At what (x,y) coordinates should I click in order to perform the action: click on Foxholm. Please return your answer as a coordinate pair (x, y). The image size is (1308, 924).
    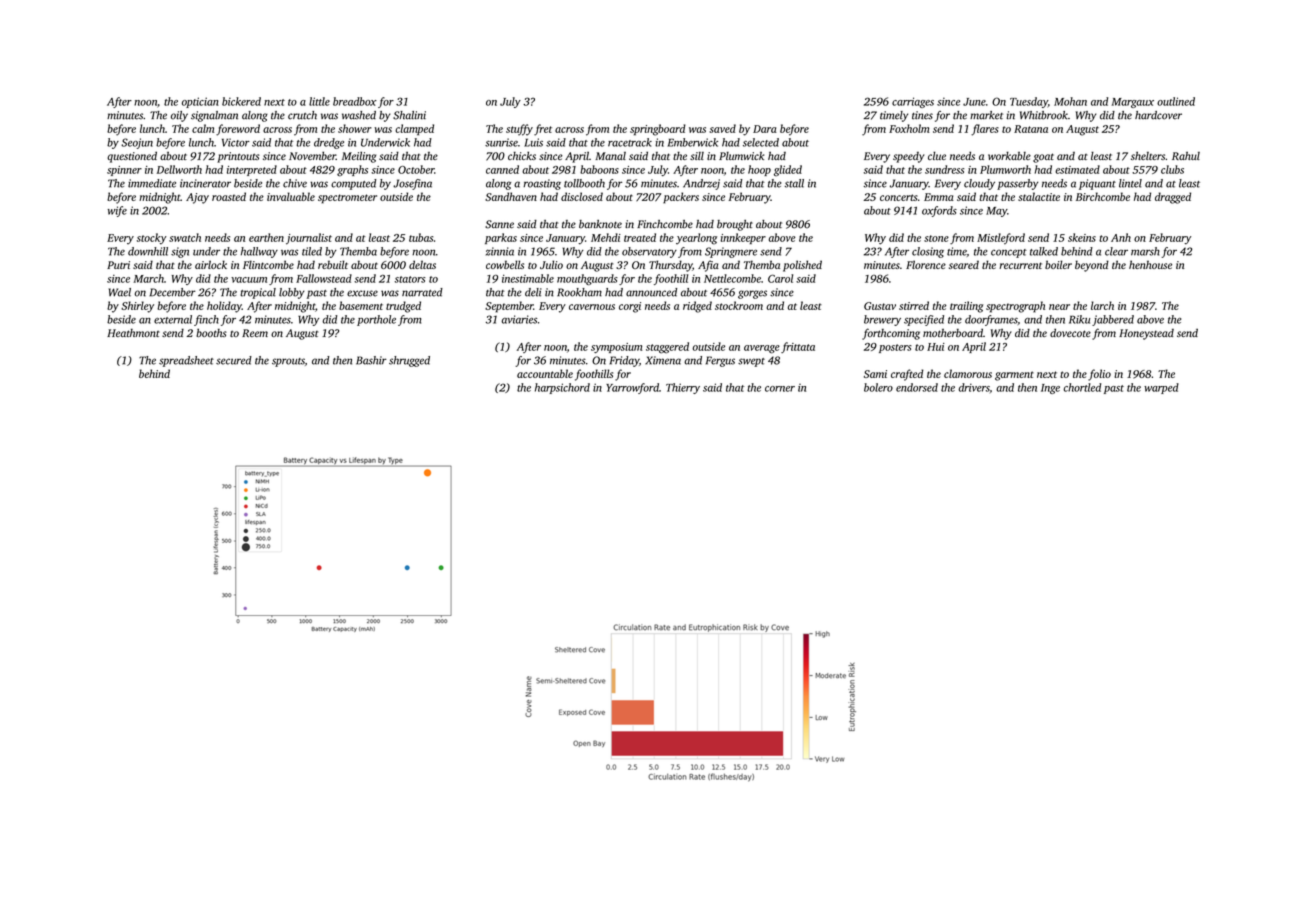
    Looking at the image, I should click on (909, 128).
